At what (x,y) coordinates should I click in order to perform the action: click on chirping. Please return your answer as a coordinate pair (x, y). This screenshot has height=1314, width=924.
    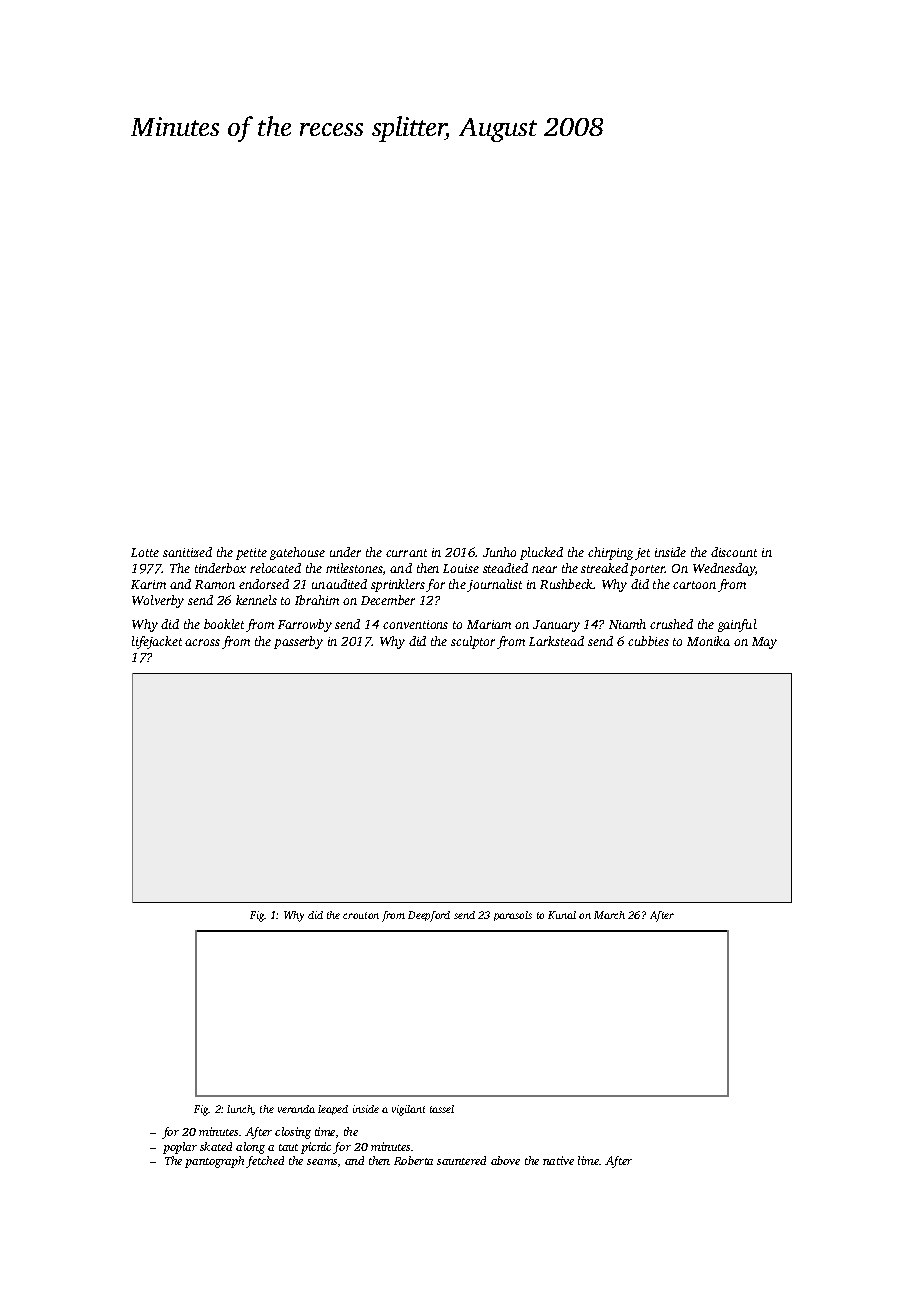
    Looking at the image, I should click on (610, 553).
